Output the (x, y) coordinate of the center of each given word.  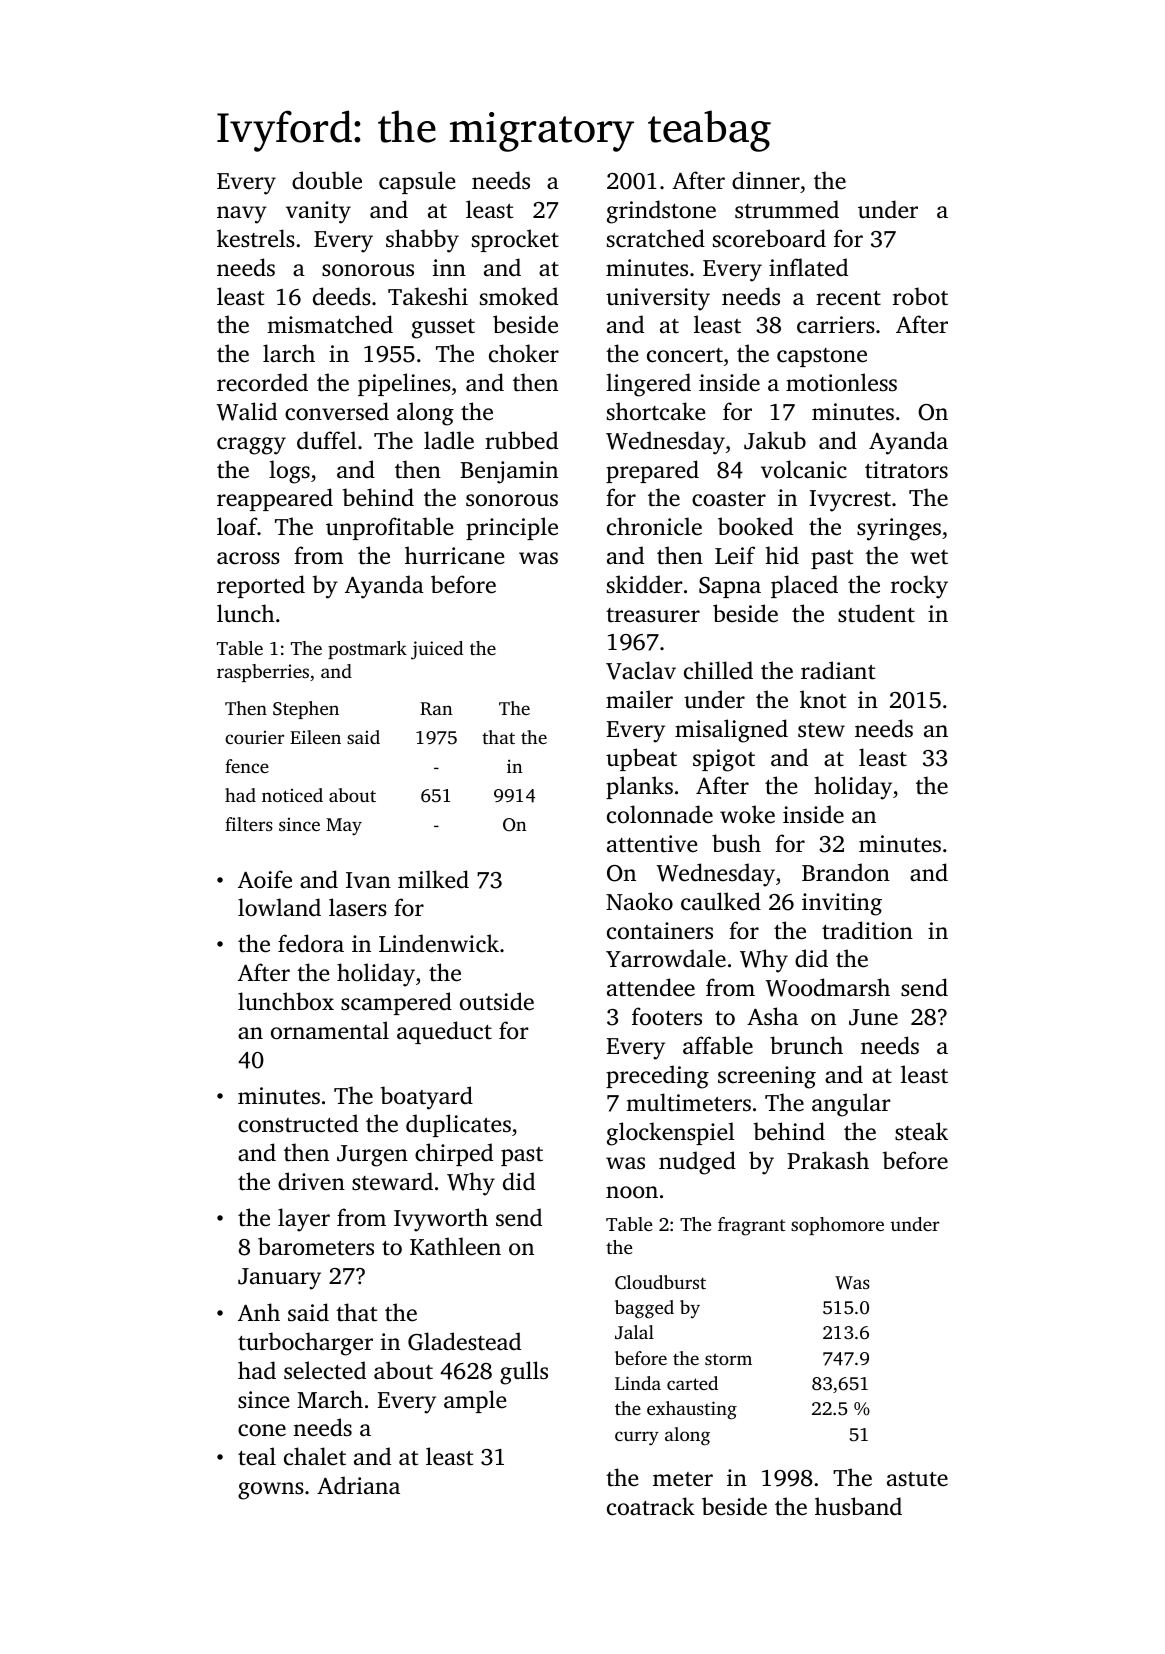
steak (921, 1131)
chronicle (654, 526)
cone (262, 1430)
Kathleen (455, 1246)
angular (851, 1105)
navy (242, 215)
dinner (766, 180)
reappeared (275, 499)
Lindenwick (439, 943)
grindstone (661, 212)
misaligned (731, 731)
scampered (396, 1003)
